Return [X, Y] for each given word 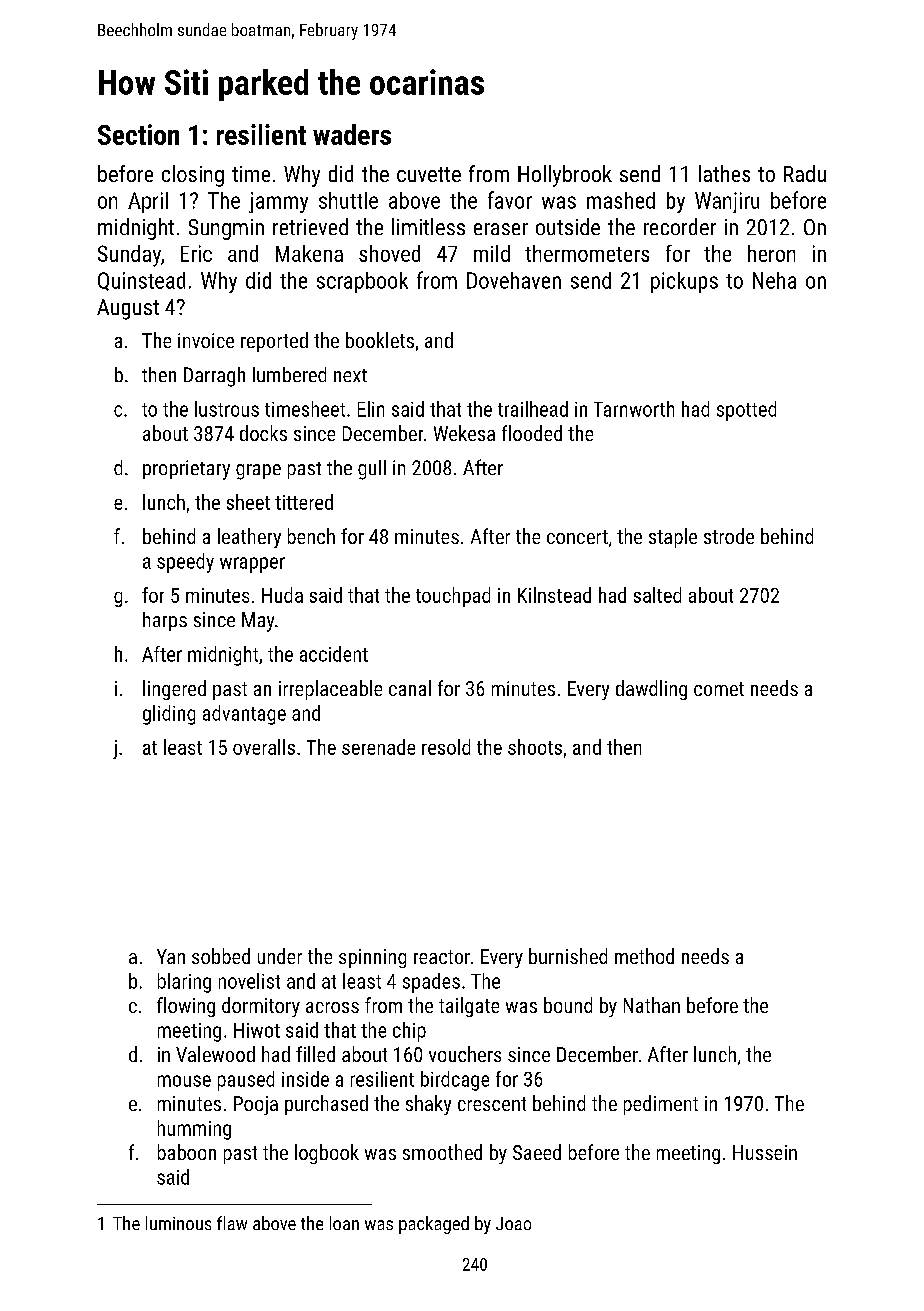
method [644, 956]
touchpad [453, 597]
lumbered [289, 374]
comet [719, 689]
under [280, 956]
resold [446, 747]
